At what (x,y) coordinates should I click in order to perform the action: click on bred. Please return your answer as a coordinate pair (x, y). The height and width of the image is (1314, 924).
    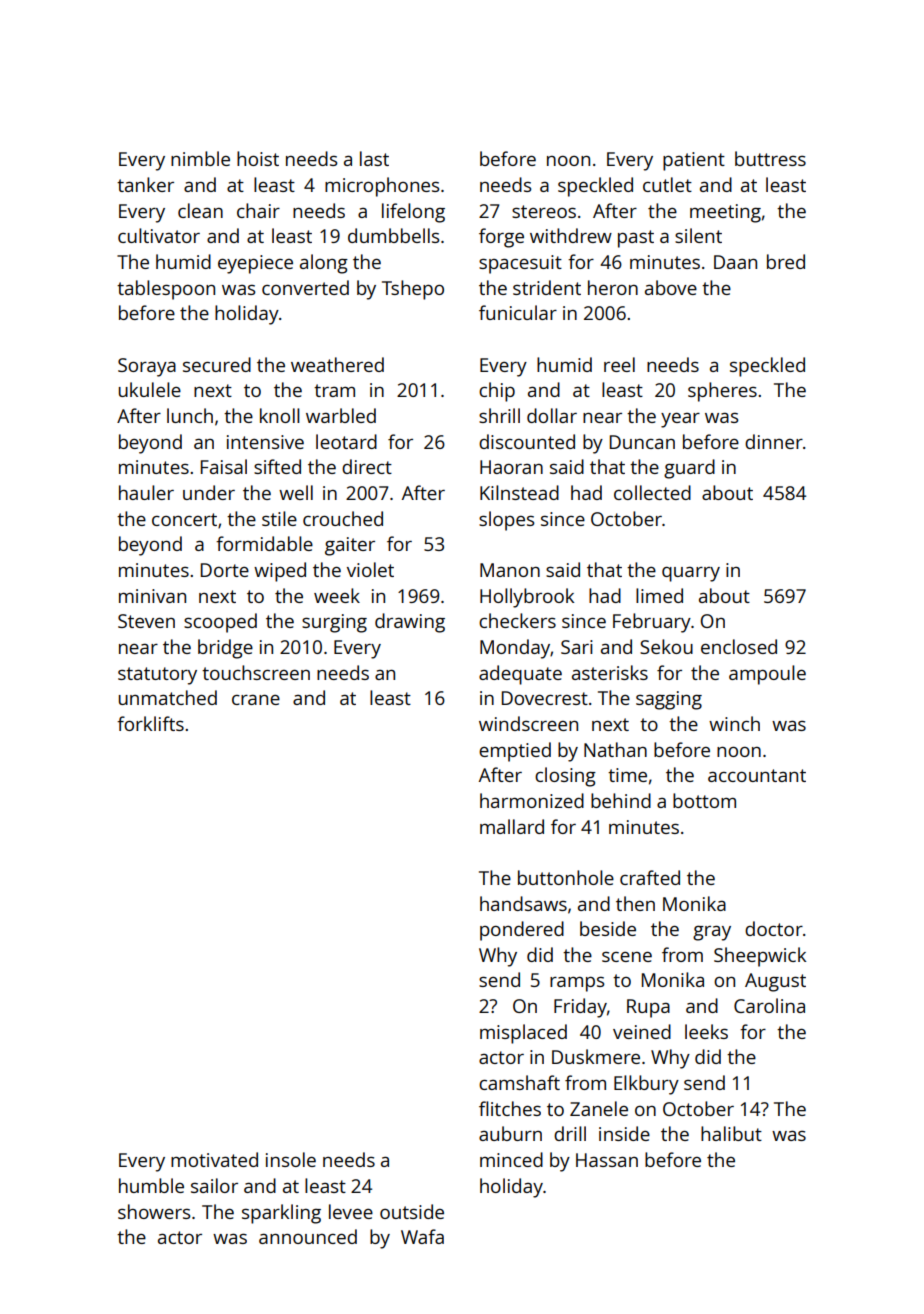
    Looking at the image, I should click on (786, 261).
